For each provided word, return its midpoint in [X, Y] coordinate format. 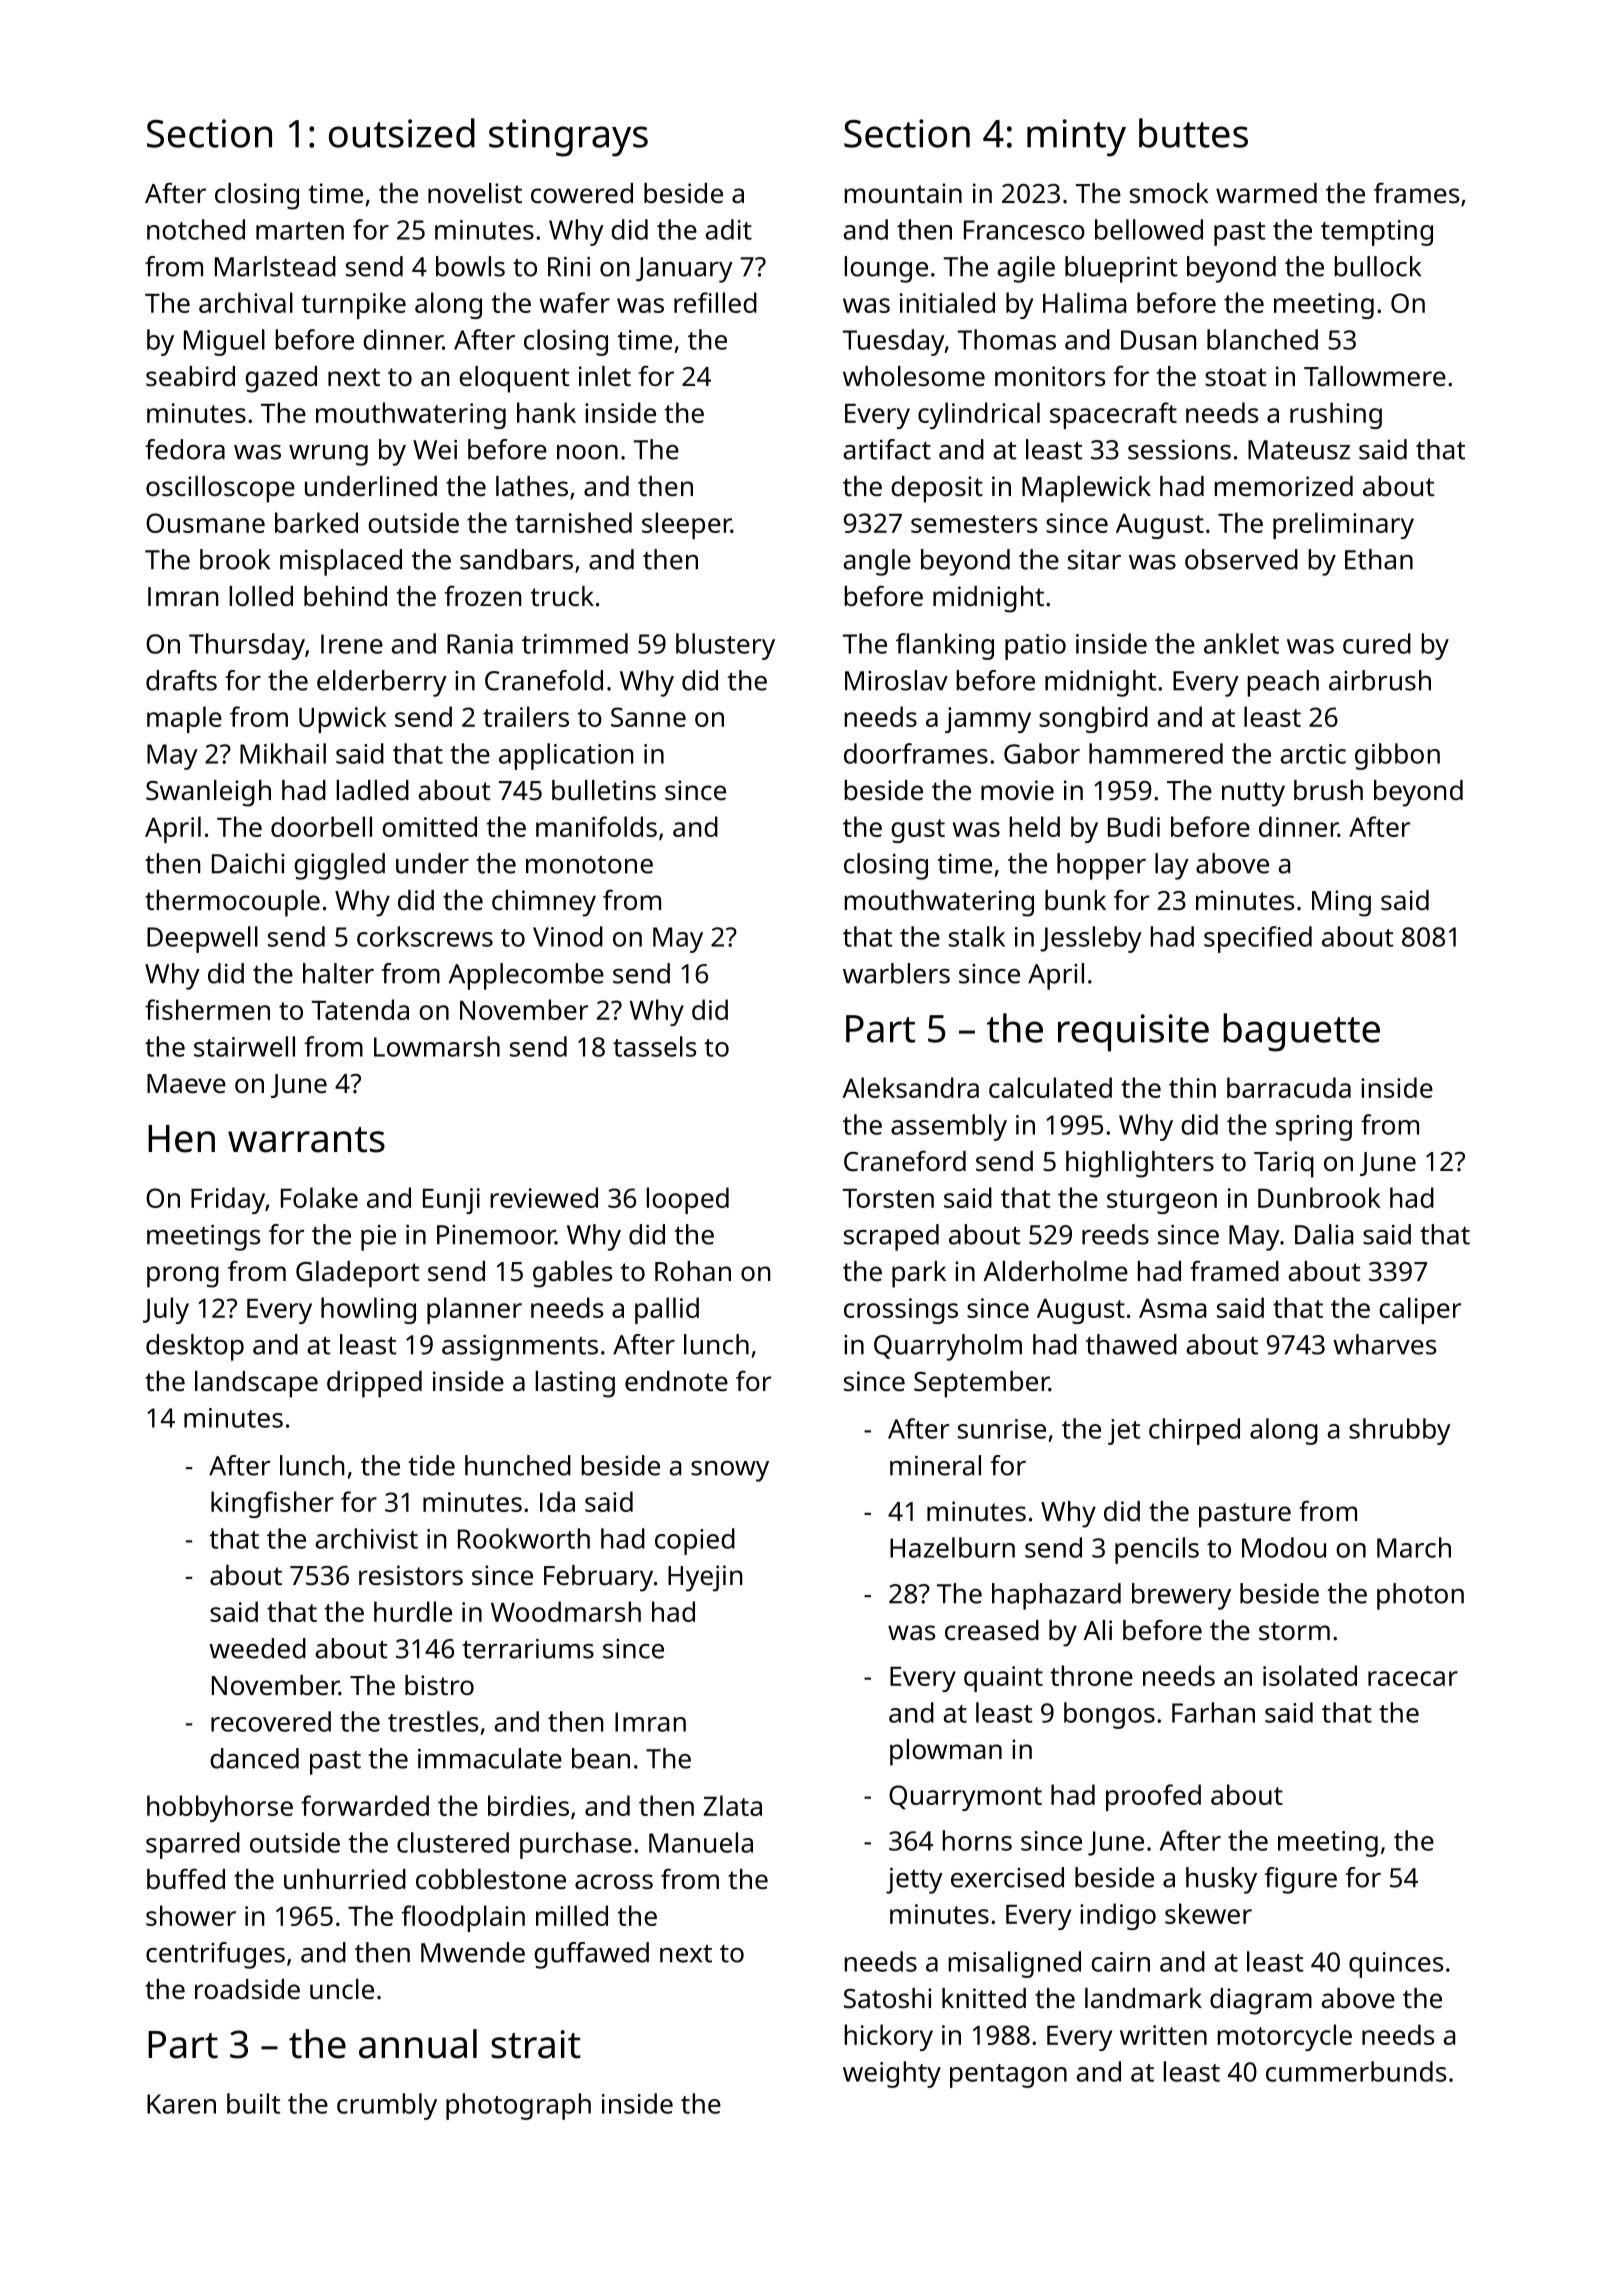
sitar [1094, 559]
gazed [281, 379]
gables [572, 1274]
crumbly [387, 2106]
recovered [271, 1721]
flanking [945, 646]
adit [728, 229]
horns [977, 1840]
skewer [1208, 1913]
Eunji [451, 1201]
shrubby [1400, 1431]
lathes [532, 486]
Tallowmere [1375, 376]
